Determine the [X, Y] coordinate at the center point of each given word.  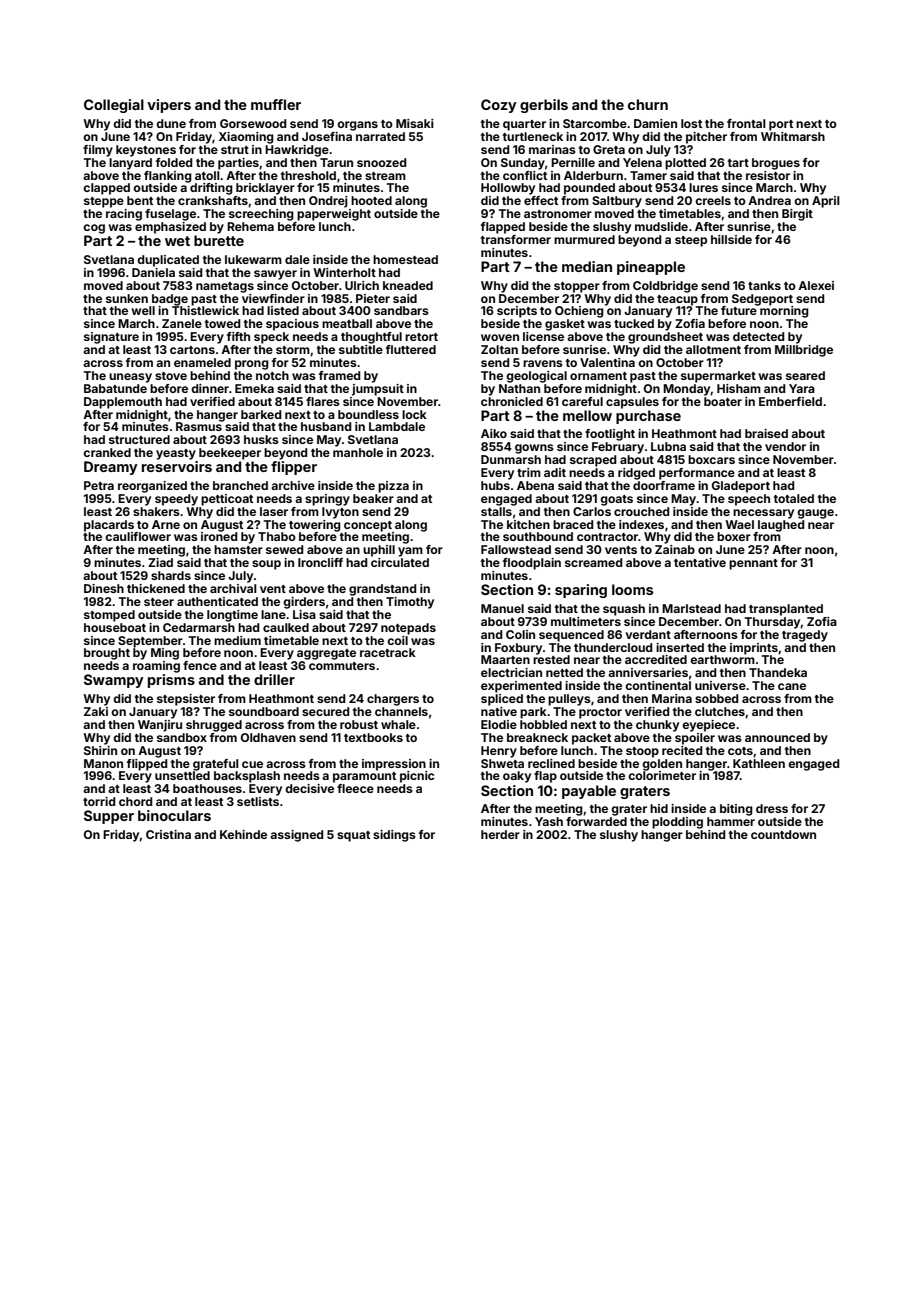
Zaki [96, 711]
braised [766, 433]
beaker [373, 498]
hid [659, 808]
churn [648, 104]
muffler [276, 104]
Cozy [499, 106]
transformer [516, 239]
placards [109, 526]
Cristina [168, 834]
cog [94, 229]
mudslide [661, 226]
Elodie [499, 724]
